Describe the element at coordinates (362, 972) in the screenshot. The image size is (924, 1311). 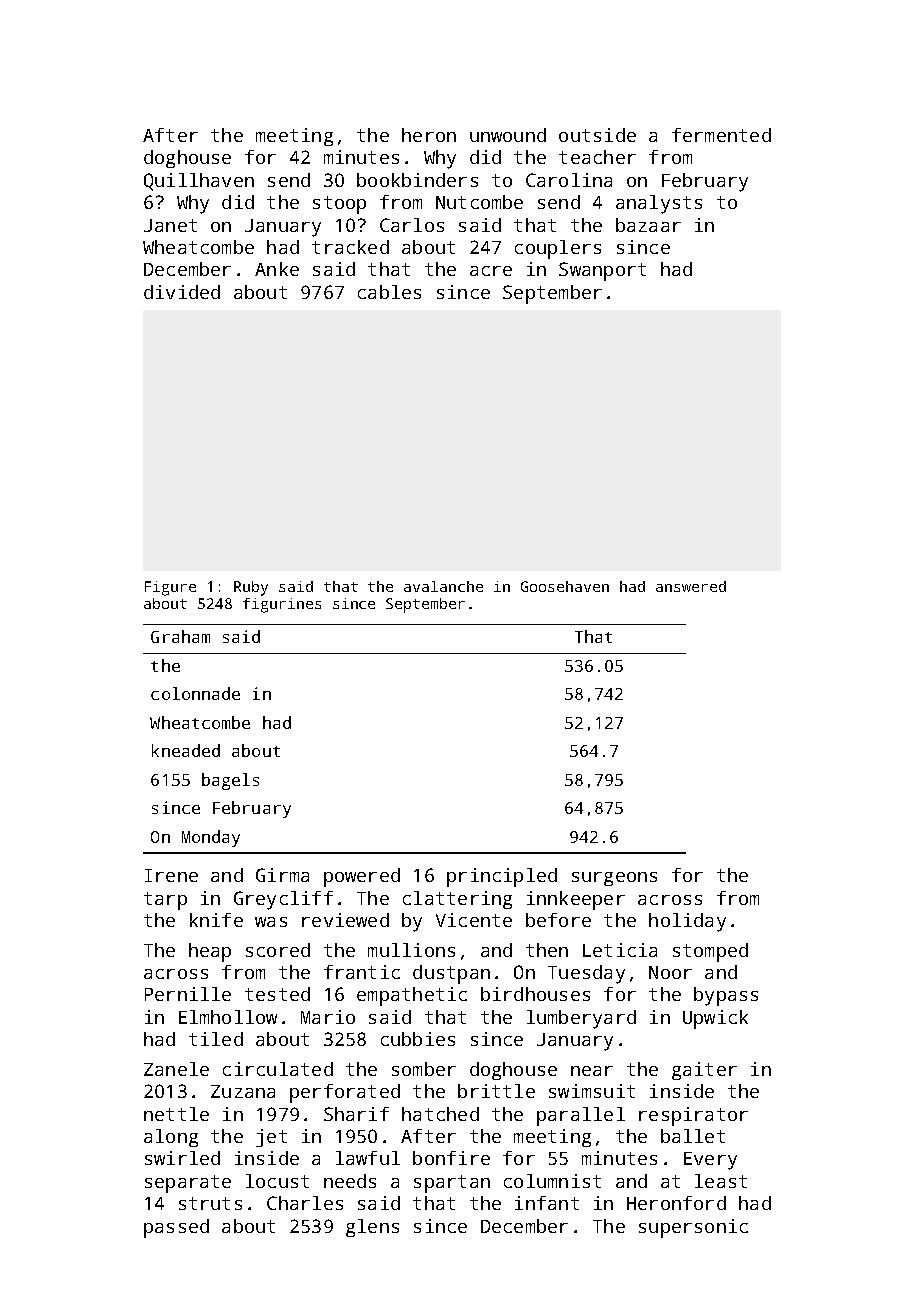
I see `frantic` at that location.
